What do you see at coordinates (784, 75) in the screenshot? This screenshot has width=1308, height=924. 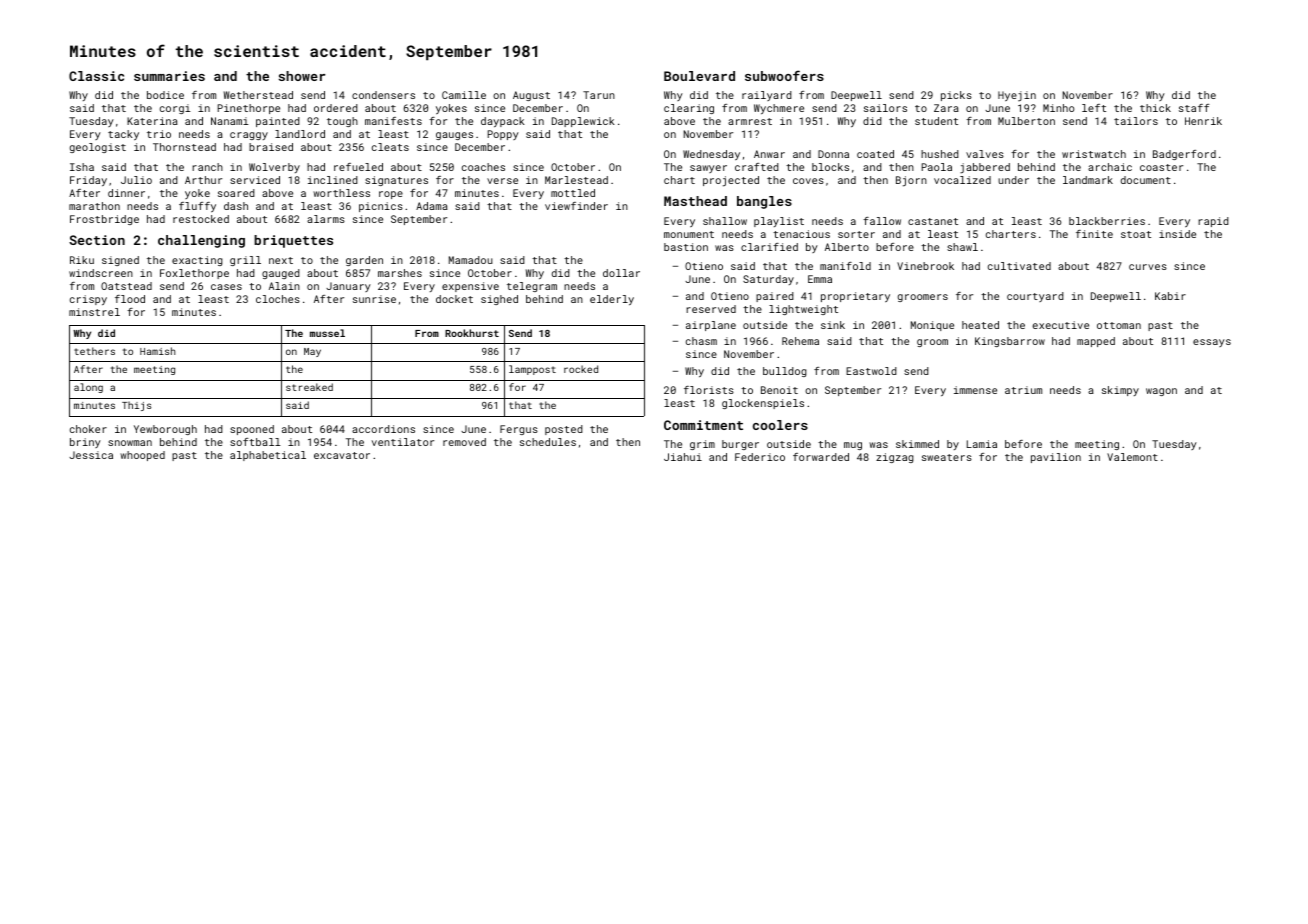 I see `subwoofers` at bounding box center [784, 75].
